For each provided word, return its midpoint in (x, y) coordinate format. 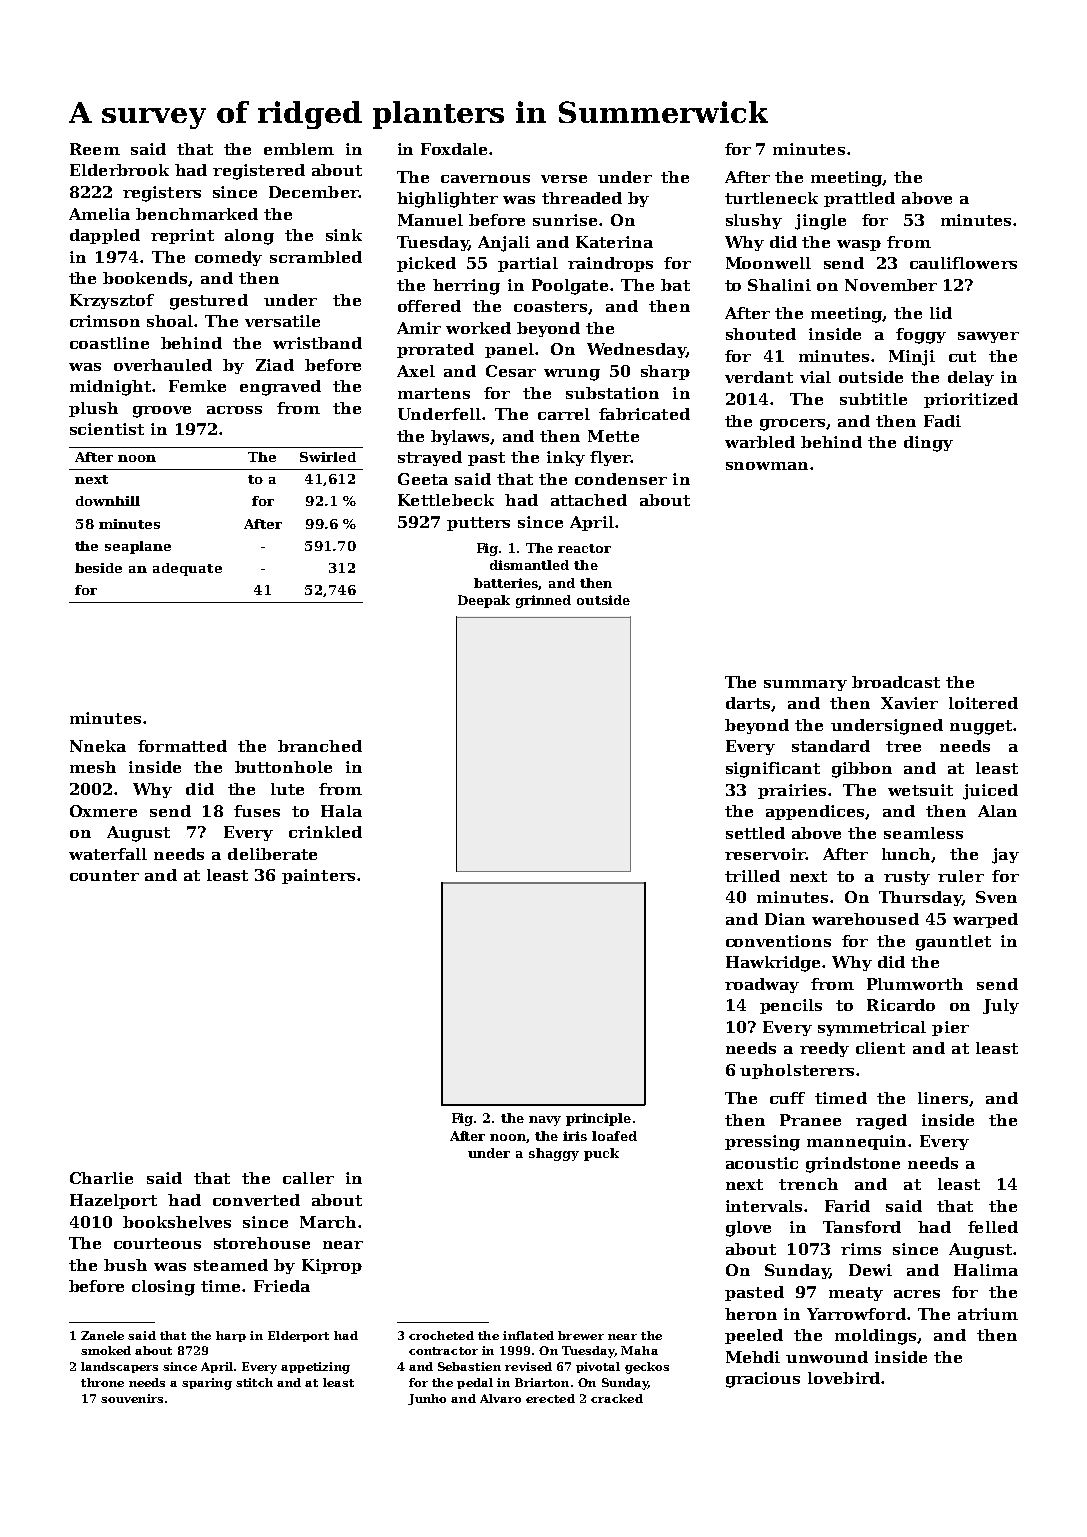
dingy (928, 444)
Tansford (862, 1227)
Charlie (101, 1178)
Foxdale (454, 149)
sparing (207, 1384)
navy (545, 1121)
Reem (95, 149)
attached (589, 500)
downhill (108, 501)
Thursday (920, 898)
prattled (859, 199)
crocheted (441, 1335)
